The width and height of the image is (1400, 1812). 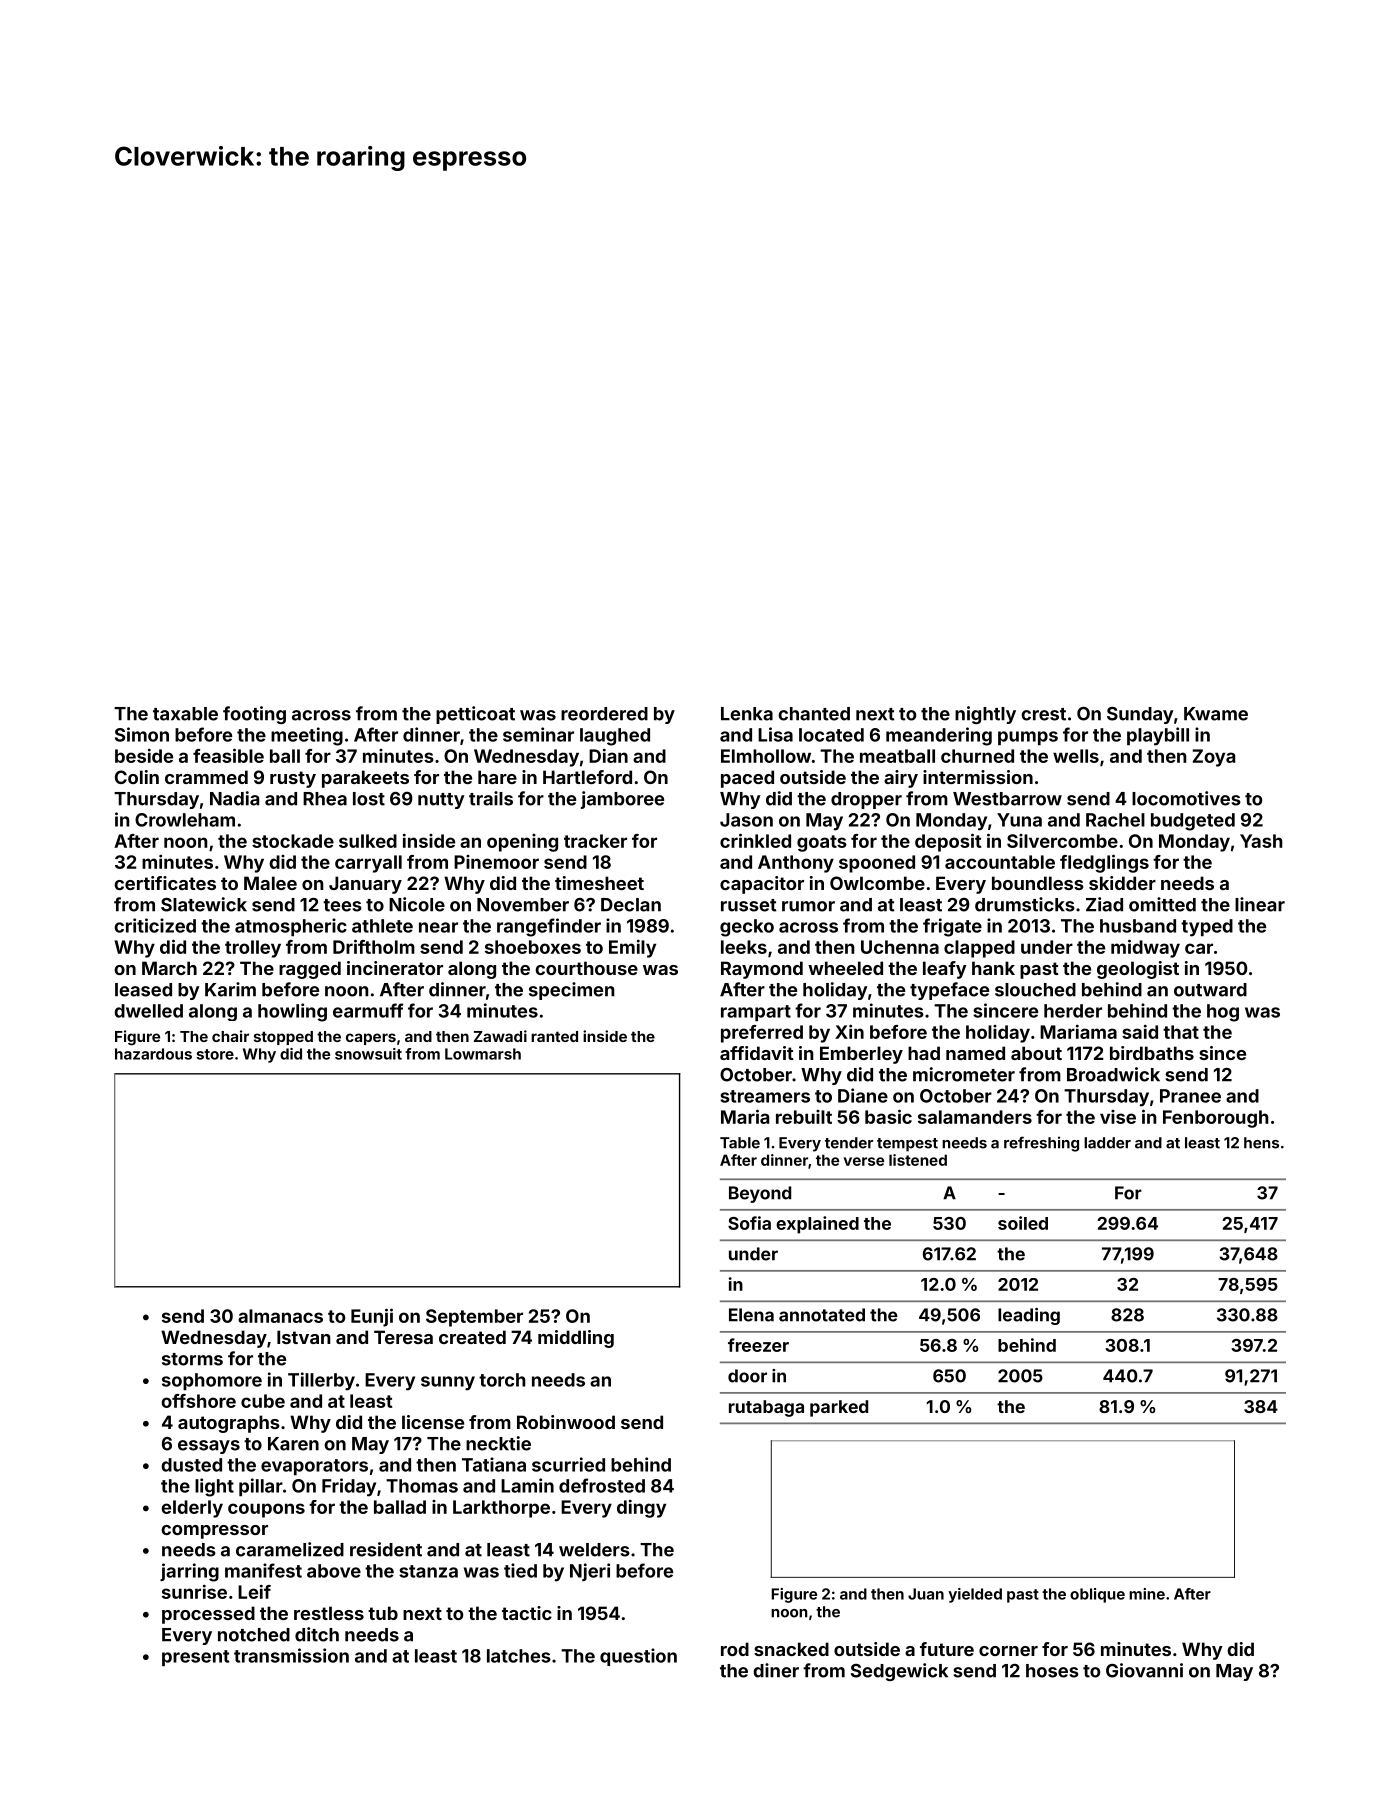 What do you see at coordinates (1138, 970) in the image?
I see `geologist` at bounding box center [1138, 970].
